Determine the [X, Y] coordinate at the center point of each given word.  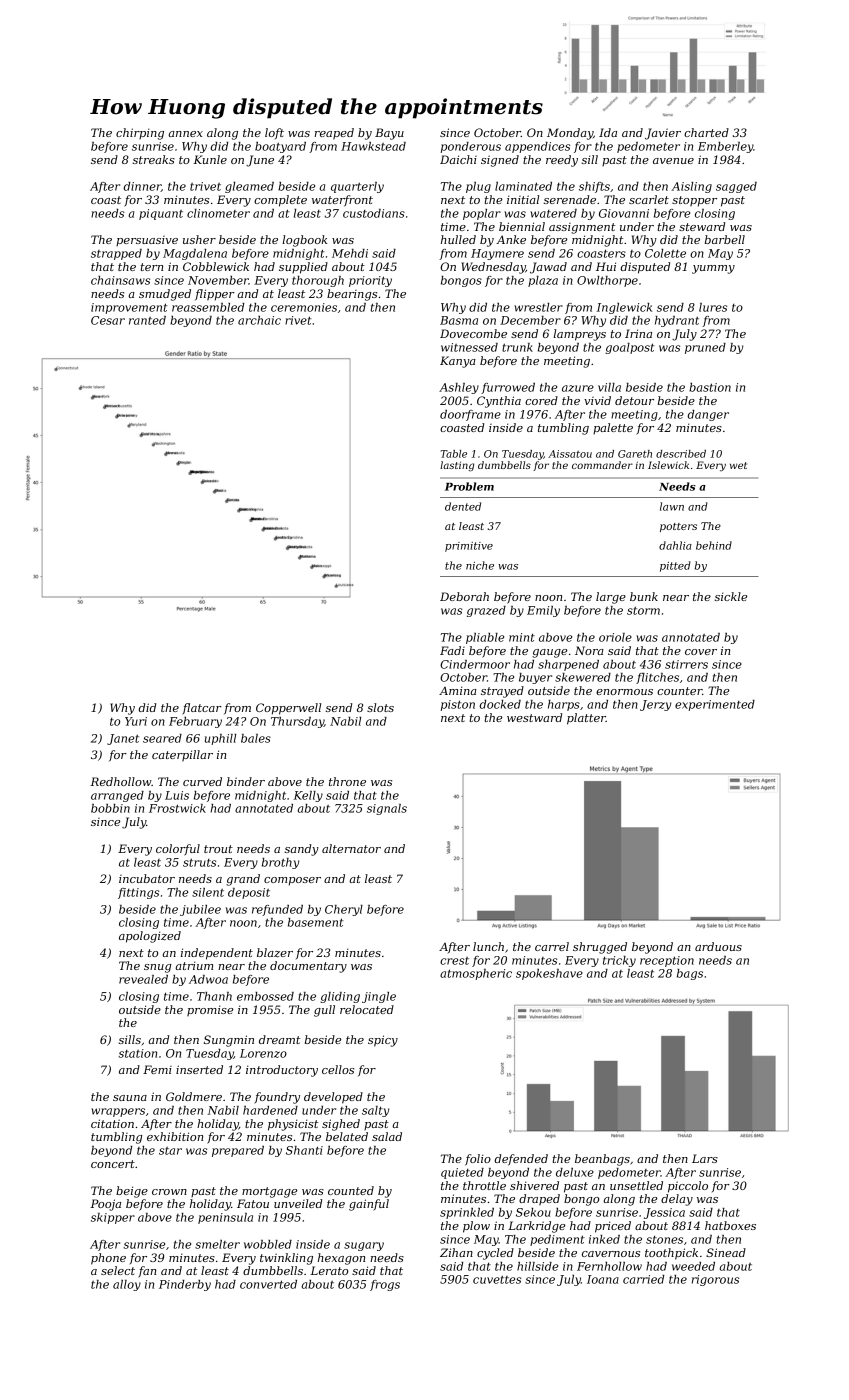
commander [602, 465]
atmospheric [476, 974]
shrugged [600, 948]
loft [274, 133]
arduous [718, 946]
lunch [488, 946]
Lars [705, 1158]
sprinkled [467, 1213]
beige [132, 1192]
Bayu [389, 134]
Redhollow [120, 781]
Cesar [108, 320]
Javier [663, 134]
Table [453, 454]
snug [158, 968]
